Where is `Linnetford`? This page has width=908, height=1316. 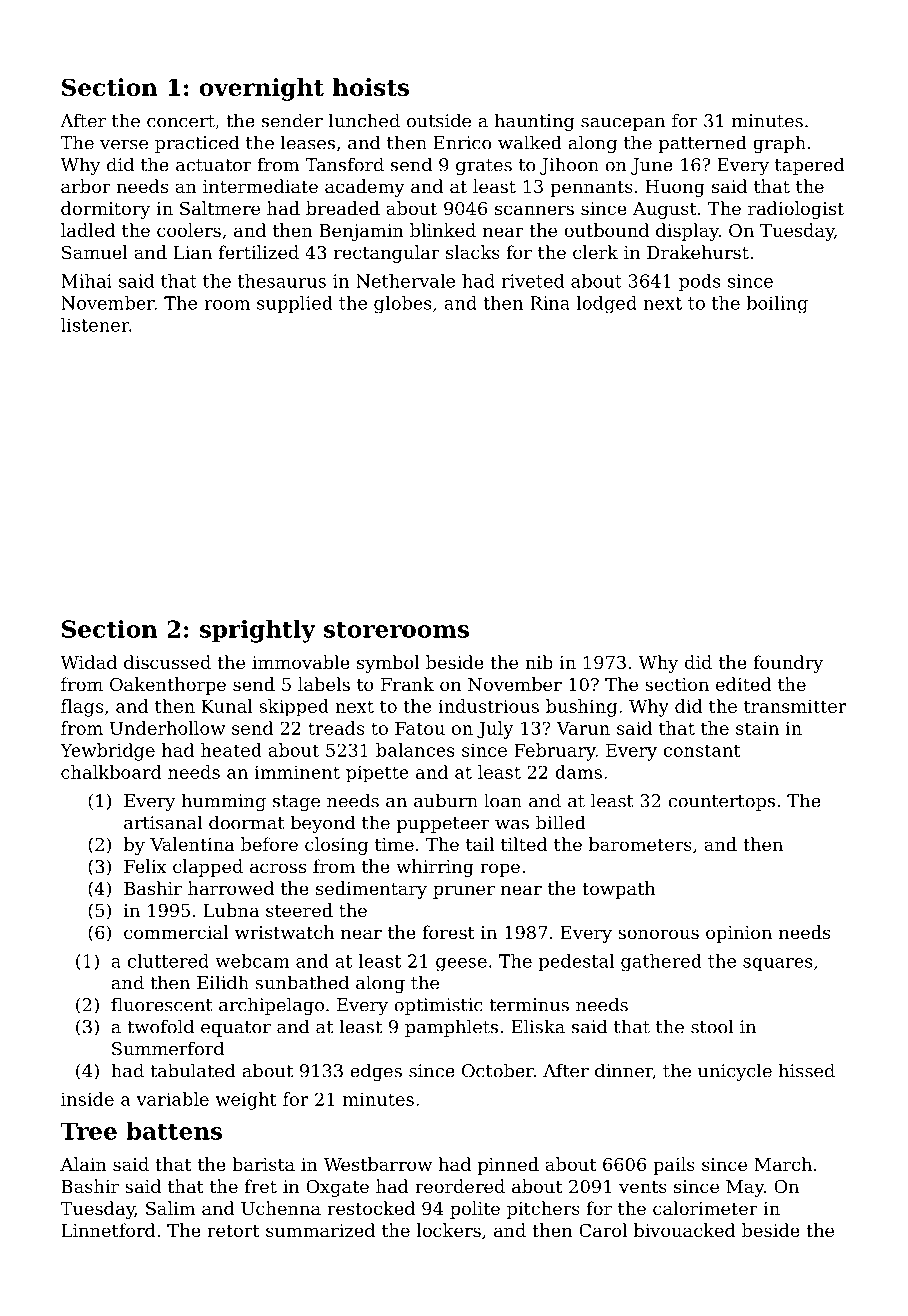
Linnetford is located at coordinates (108, 1230).
